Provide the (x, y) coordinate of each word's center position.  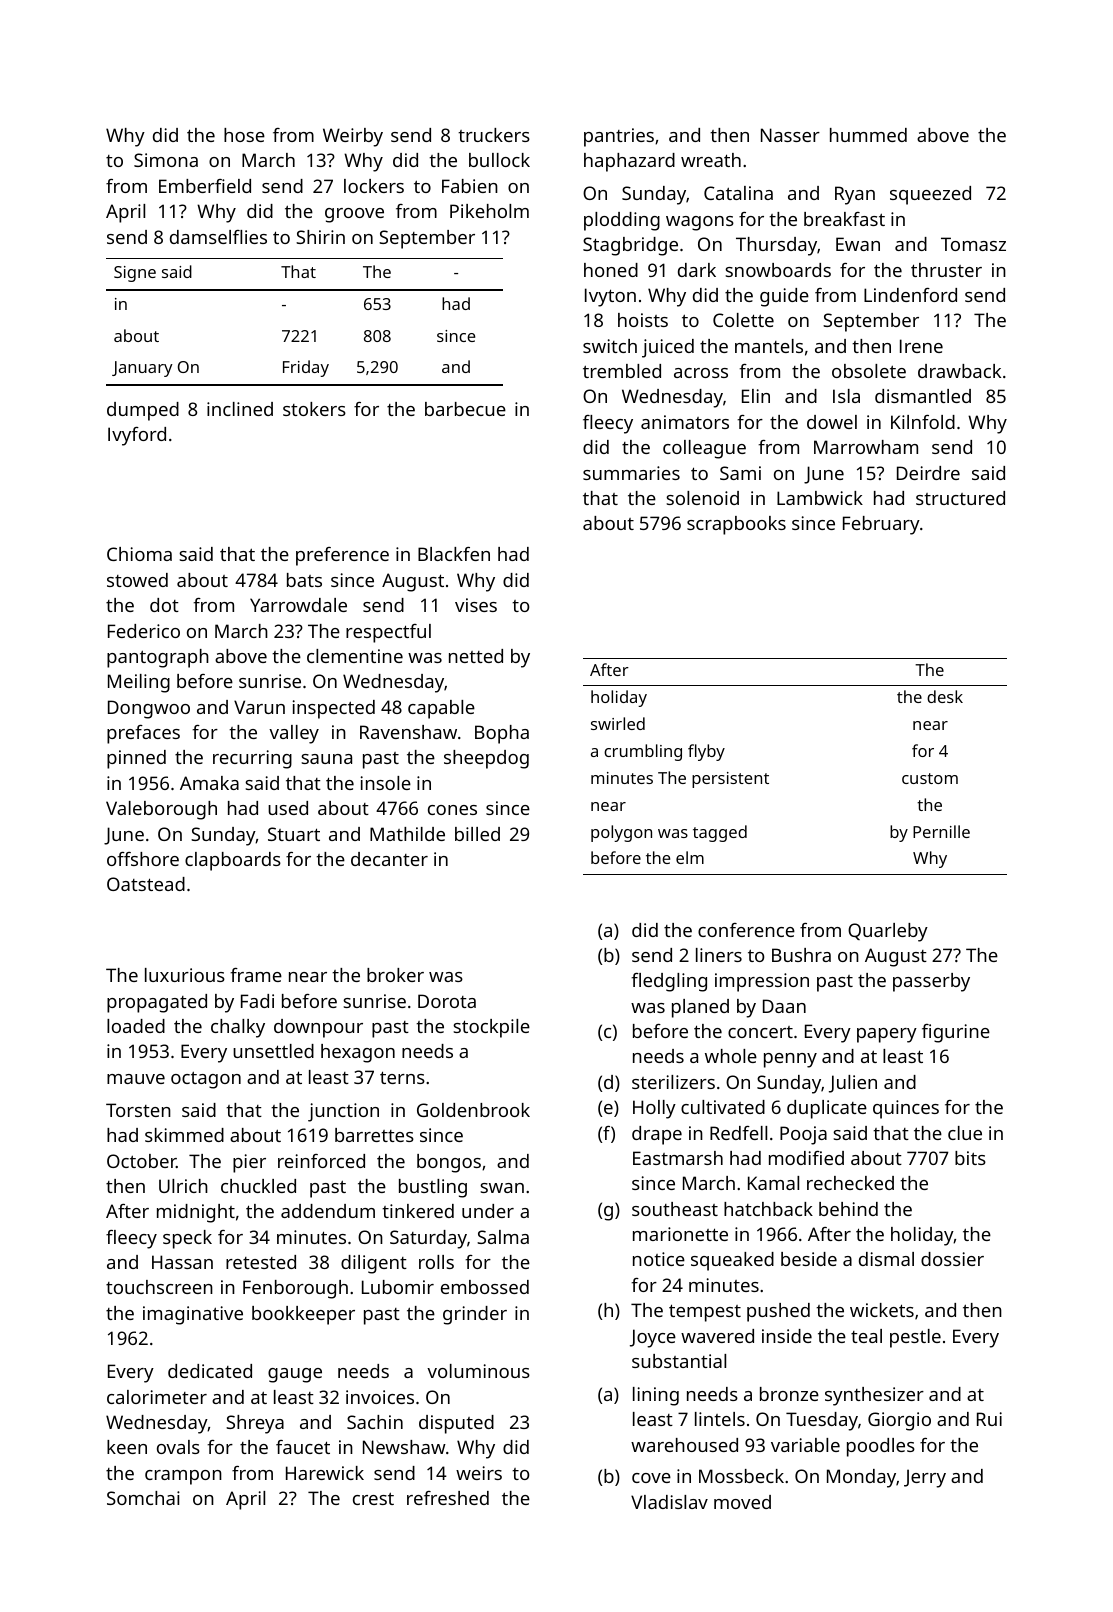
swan (502, 1188)
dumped (143, 411)
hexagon (358, 1053)
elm (690, 857)
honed (611, 270)
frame (256, 975)
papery (887, 1035)
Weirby (353, 137)
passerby (931, 982)
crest (373, 1498)
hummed (868, 135)
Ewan (858, 244)
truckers (494, 135)
